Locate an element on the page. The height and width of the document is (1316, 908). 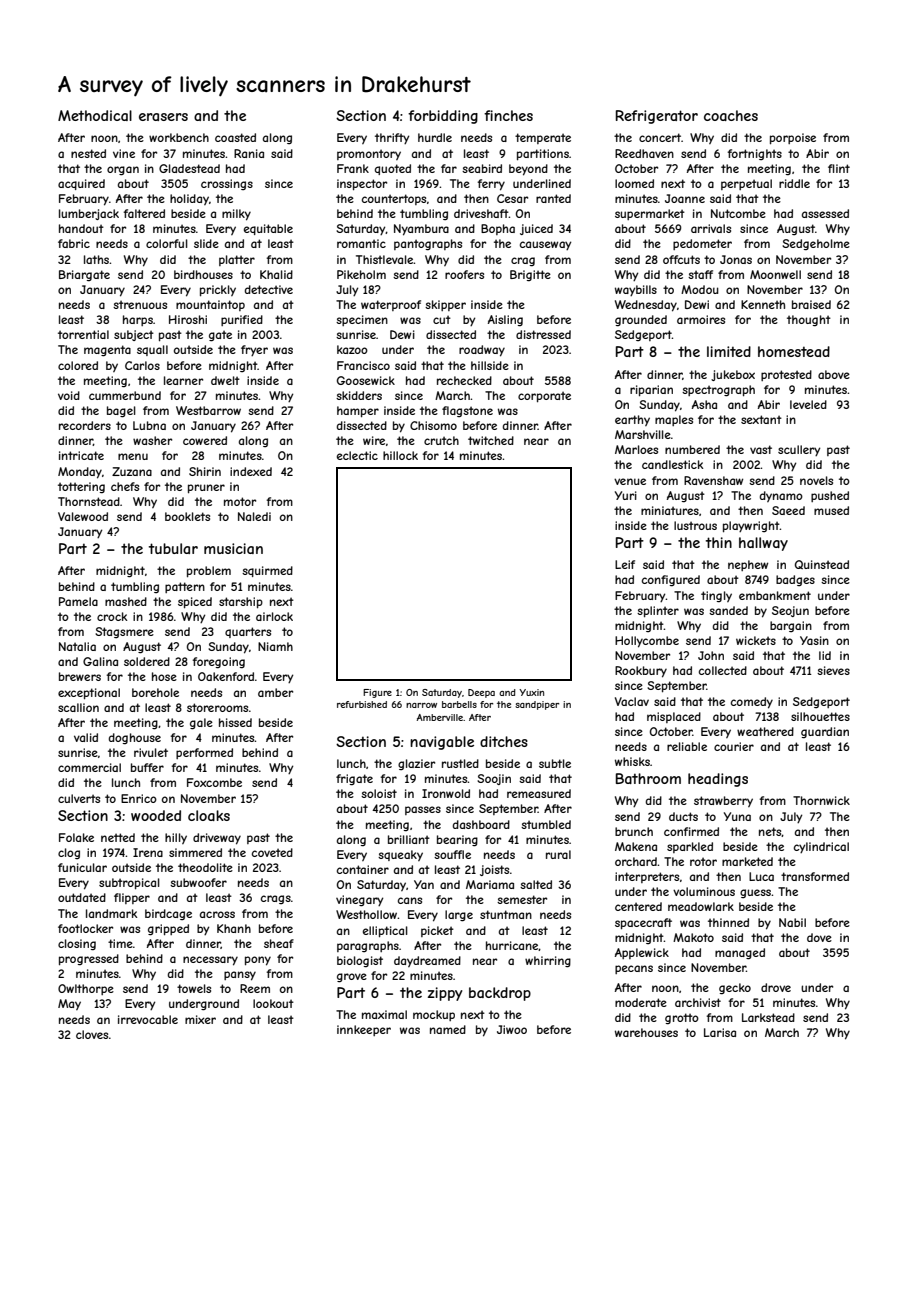
Chisomo is located at coordinates (433, 425).
